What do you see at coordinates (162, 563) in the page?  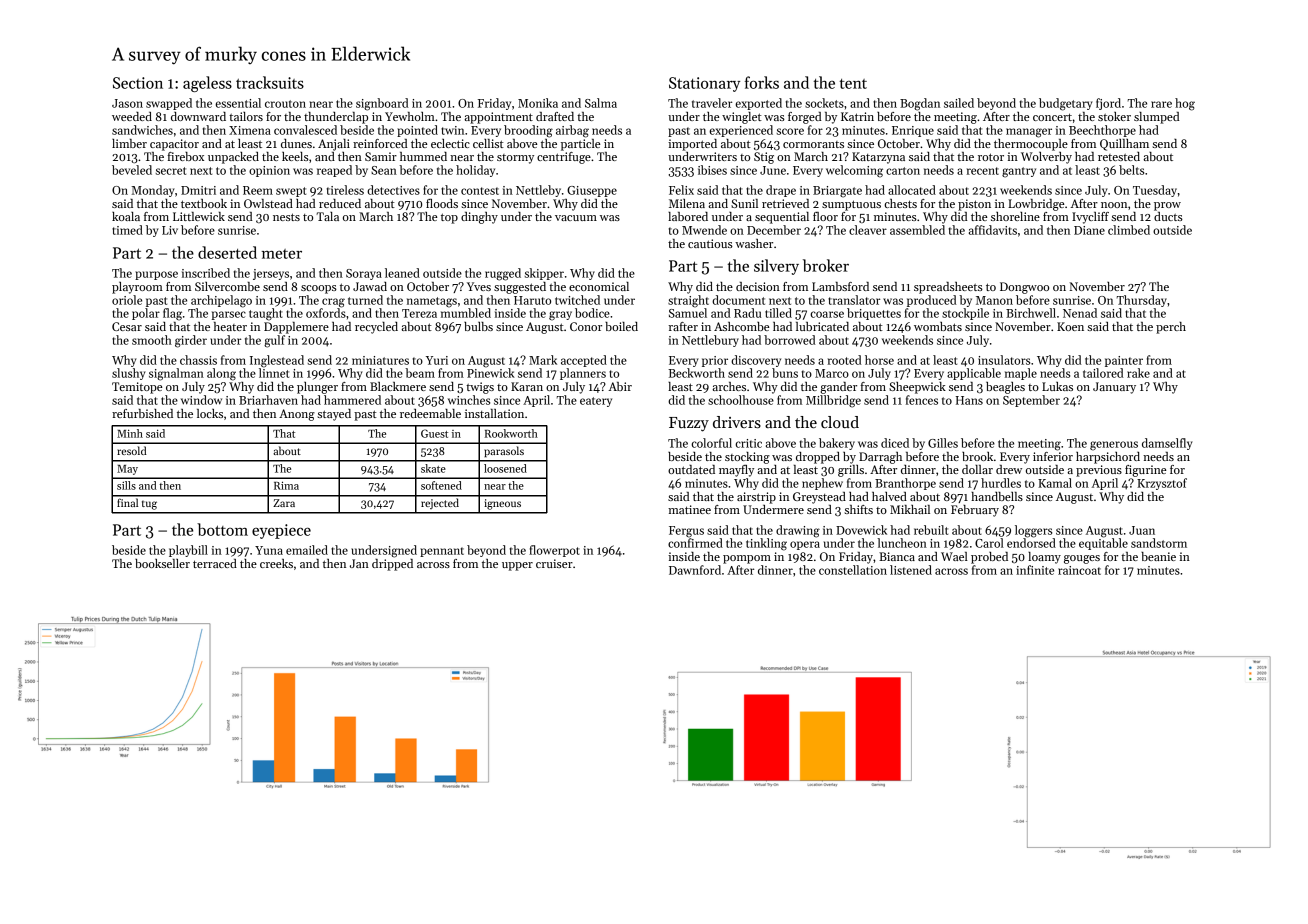 I see `bookseller` at bounding box center [162, 563].
